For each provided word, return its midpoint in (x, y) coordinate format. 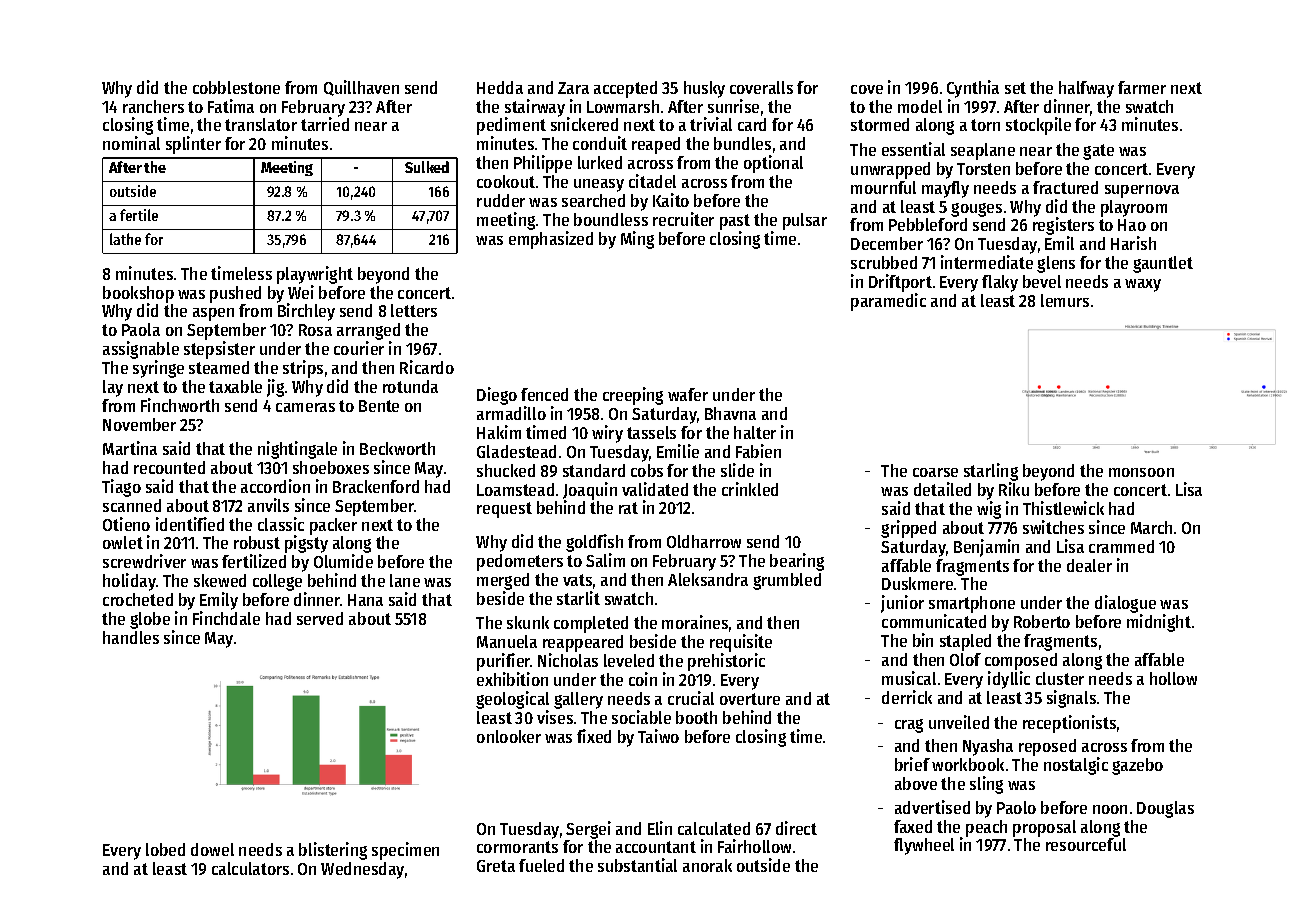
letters (414, 310)
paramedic (888, 302)
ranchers (153, 106)
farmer (1142, 87)
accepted (625, 89)
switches (1053, 527)
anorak (707, 865)
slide (737, 470)
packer (333, 526)
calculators (250, 868)
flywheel (924, 846)
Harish (1133, 243)
